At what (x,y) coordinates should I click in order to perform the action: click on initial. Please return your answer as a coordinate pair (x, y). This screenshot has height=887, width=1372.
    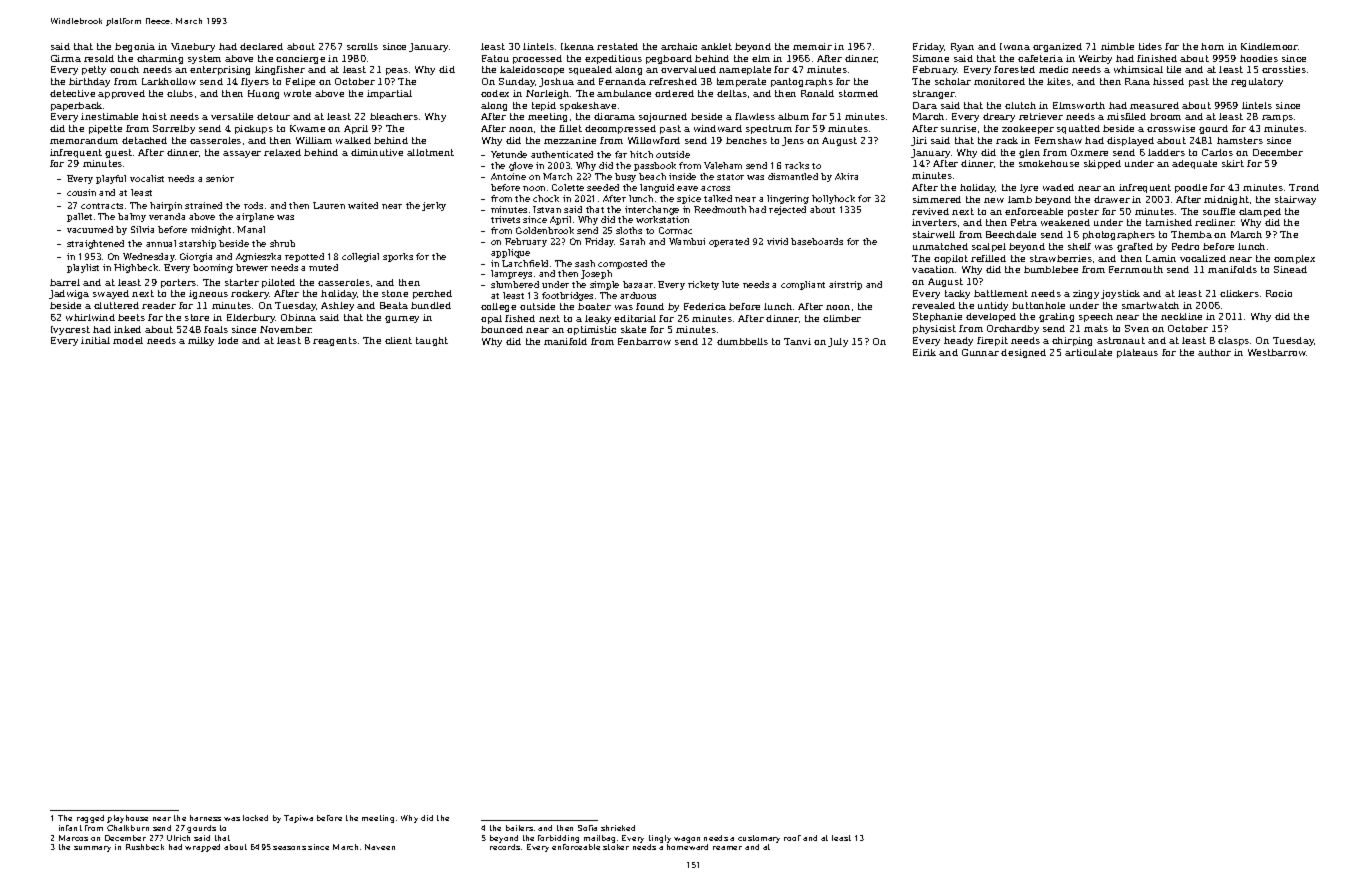
    Looking at the image, I should click on (95, 340).
